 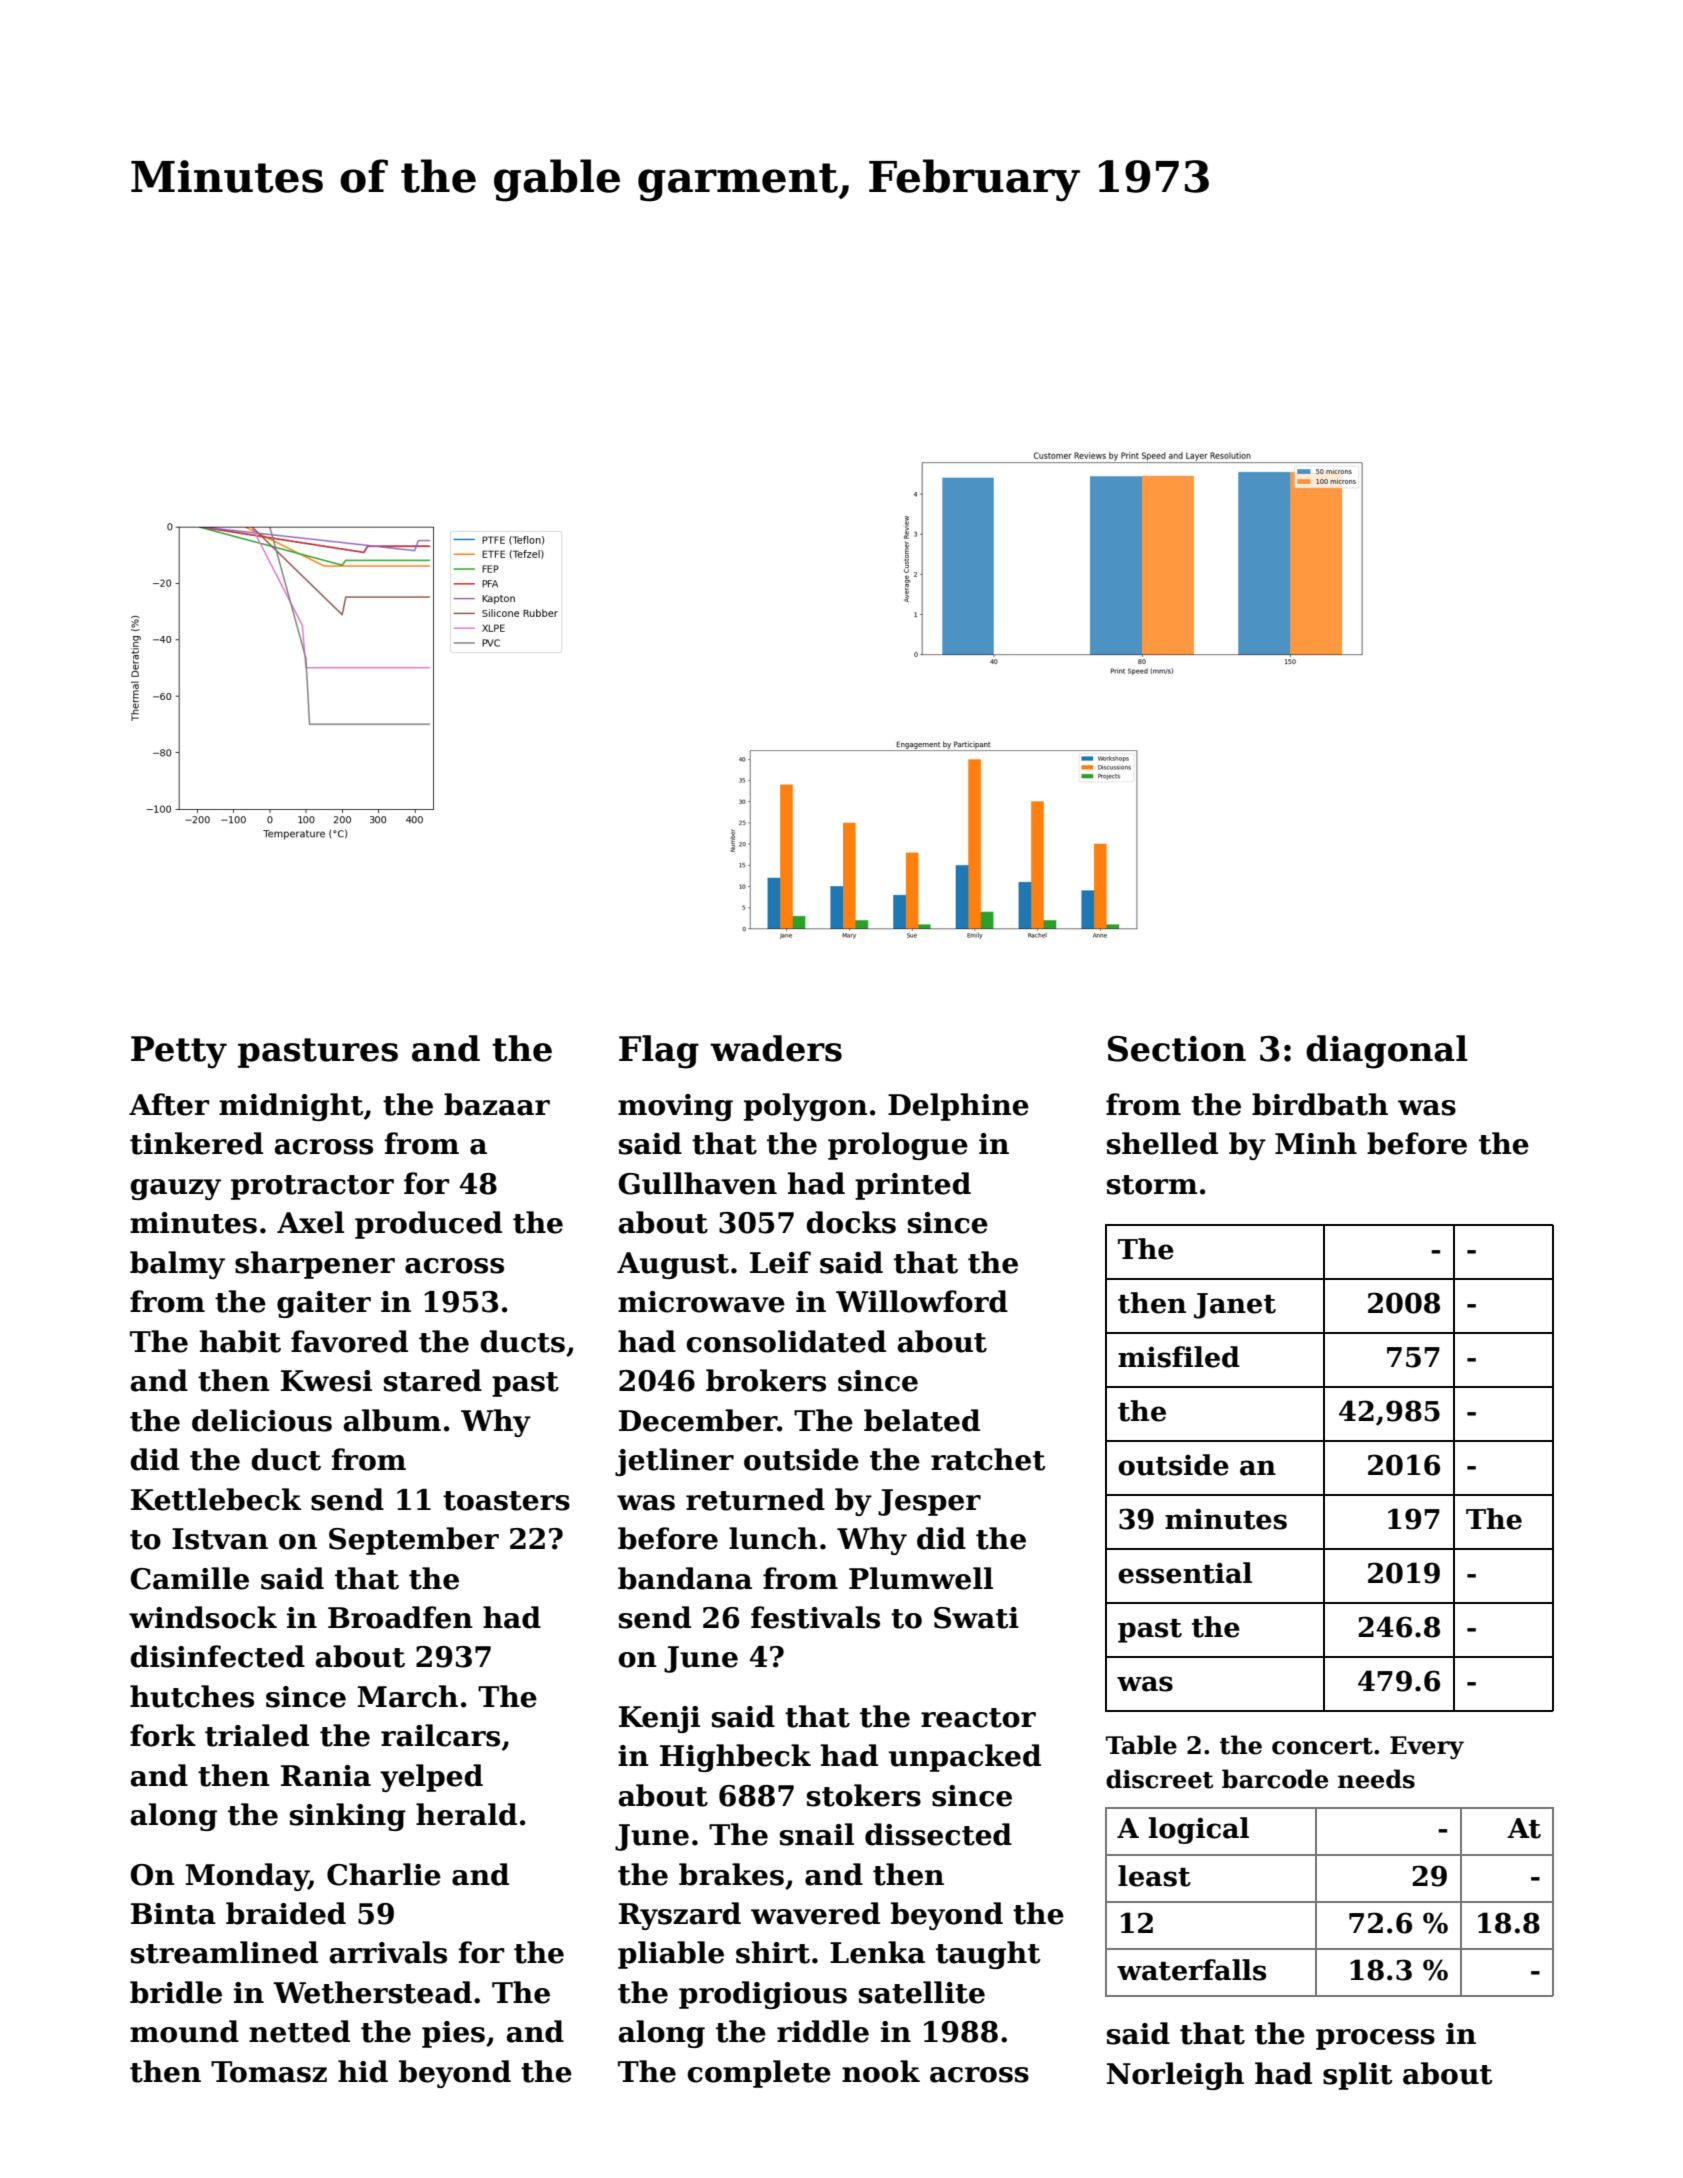 I want to click on hid, so click(x=363, y=2071).
